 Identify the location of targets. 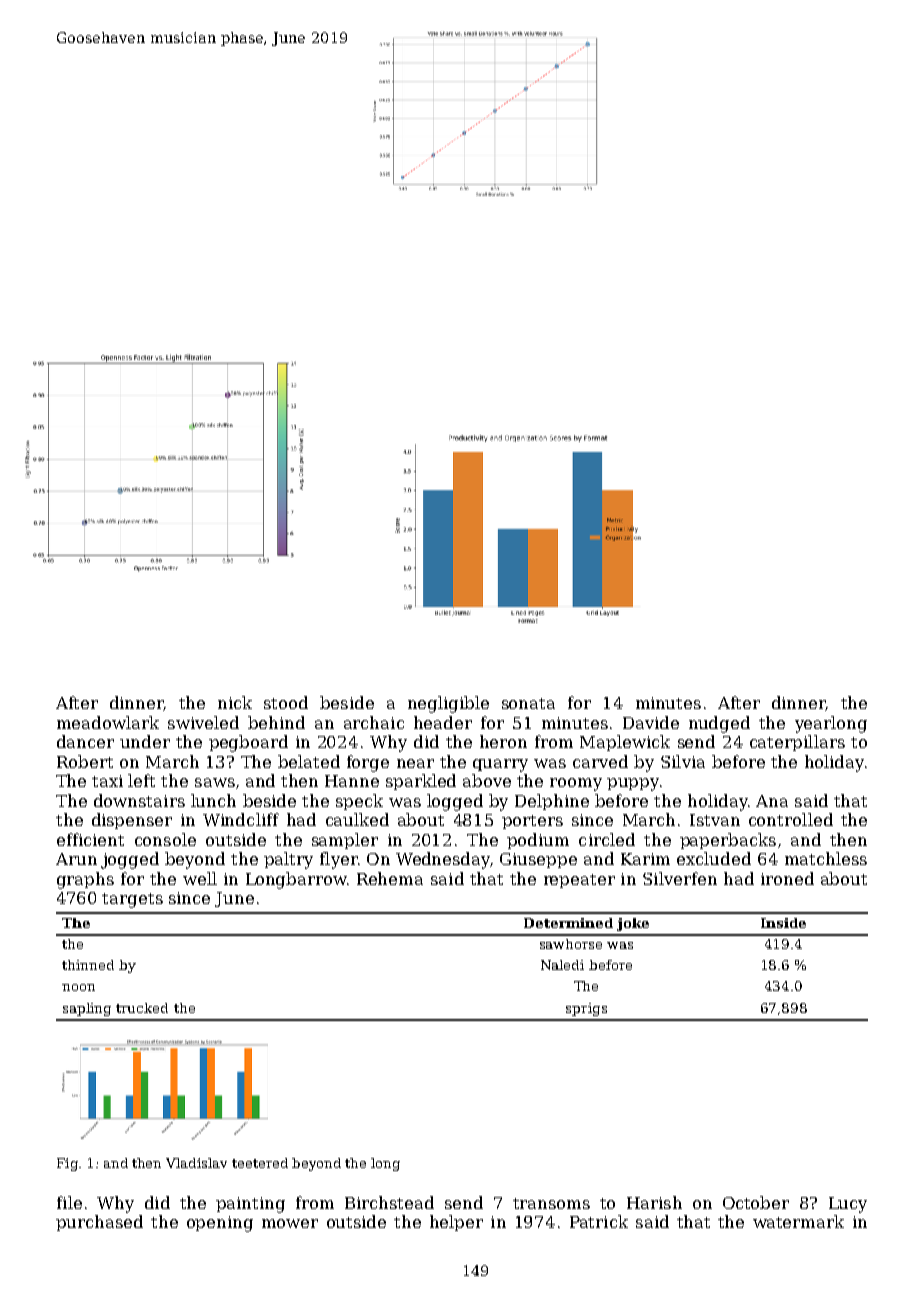
(132, 900).
